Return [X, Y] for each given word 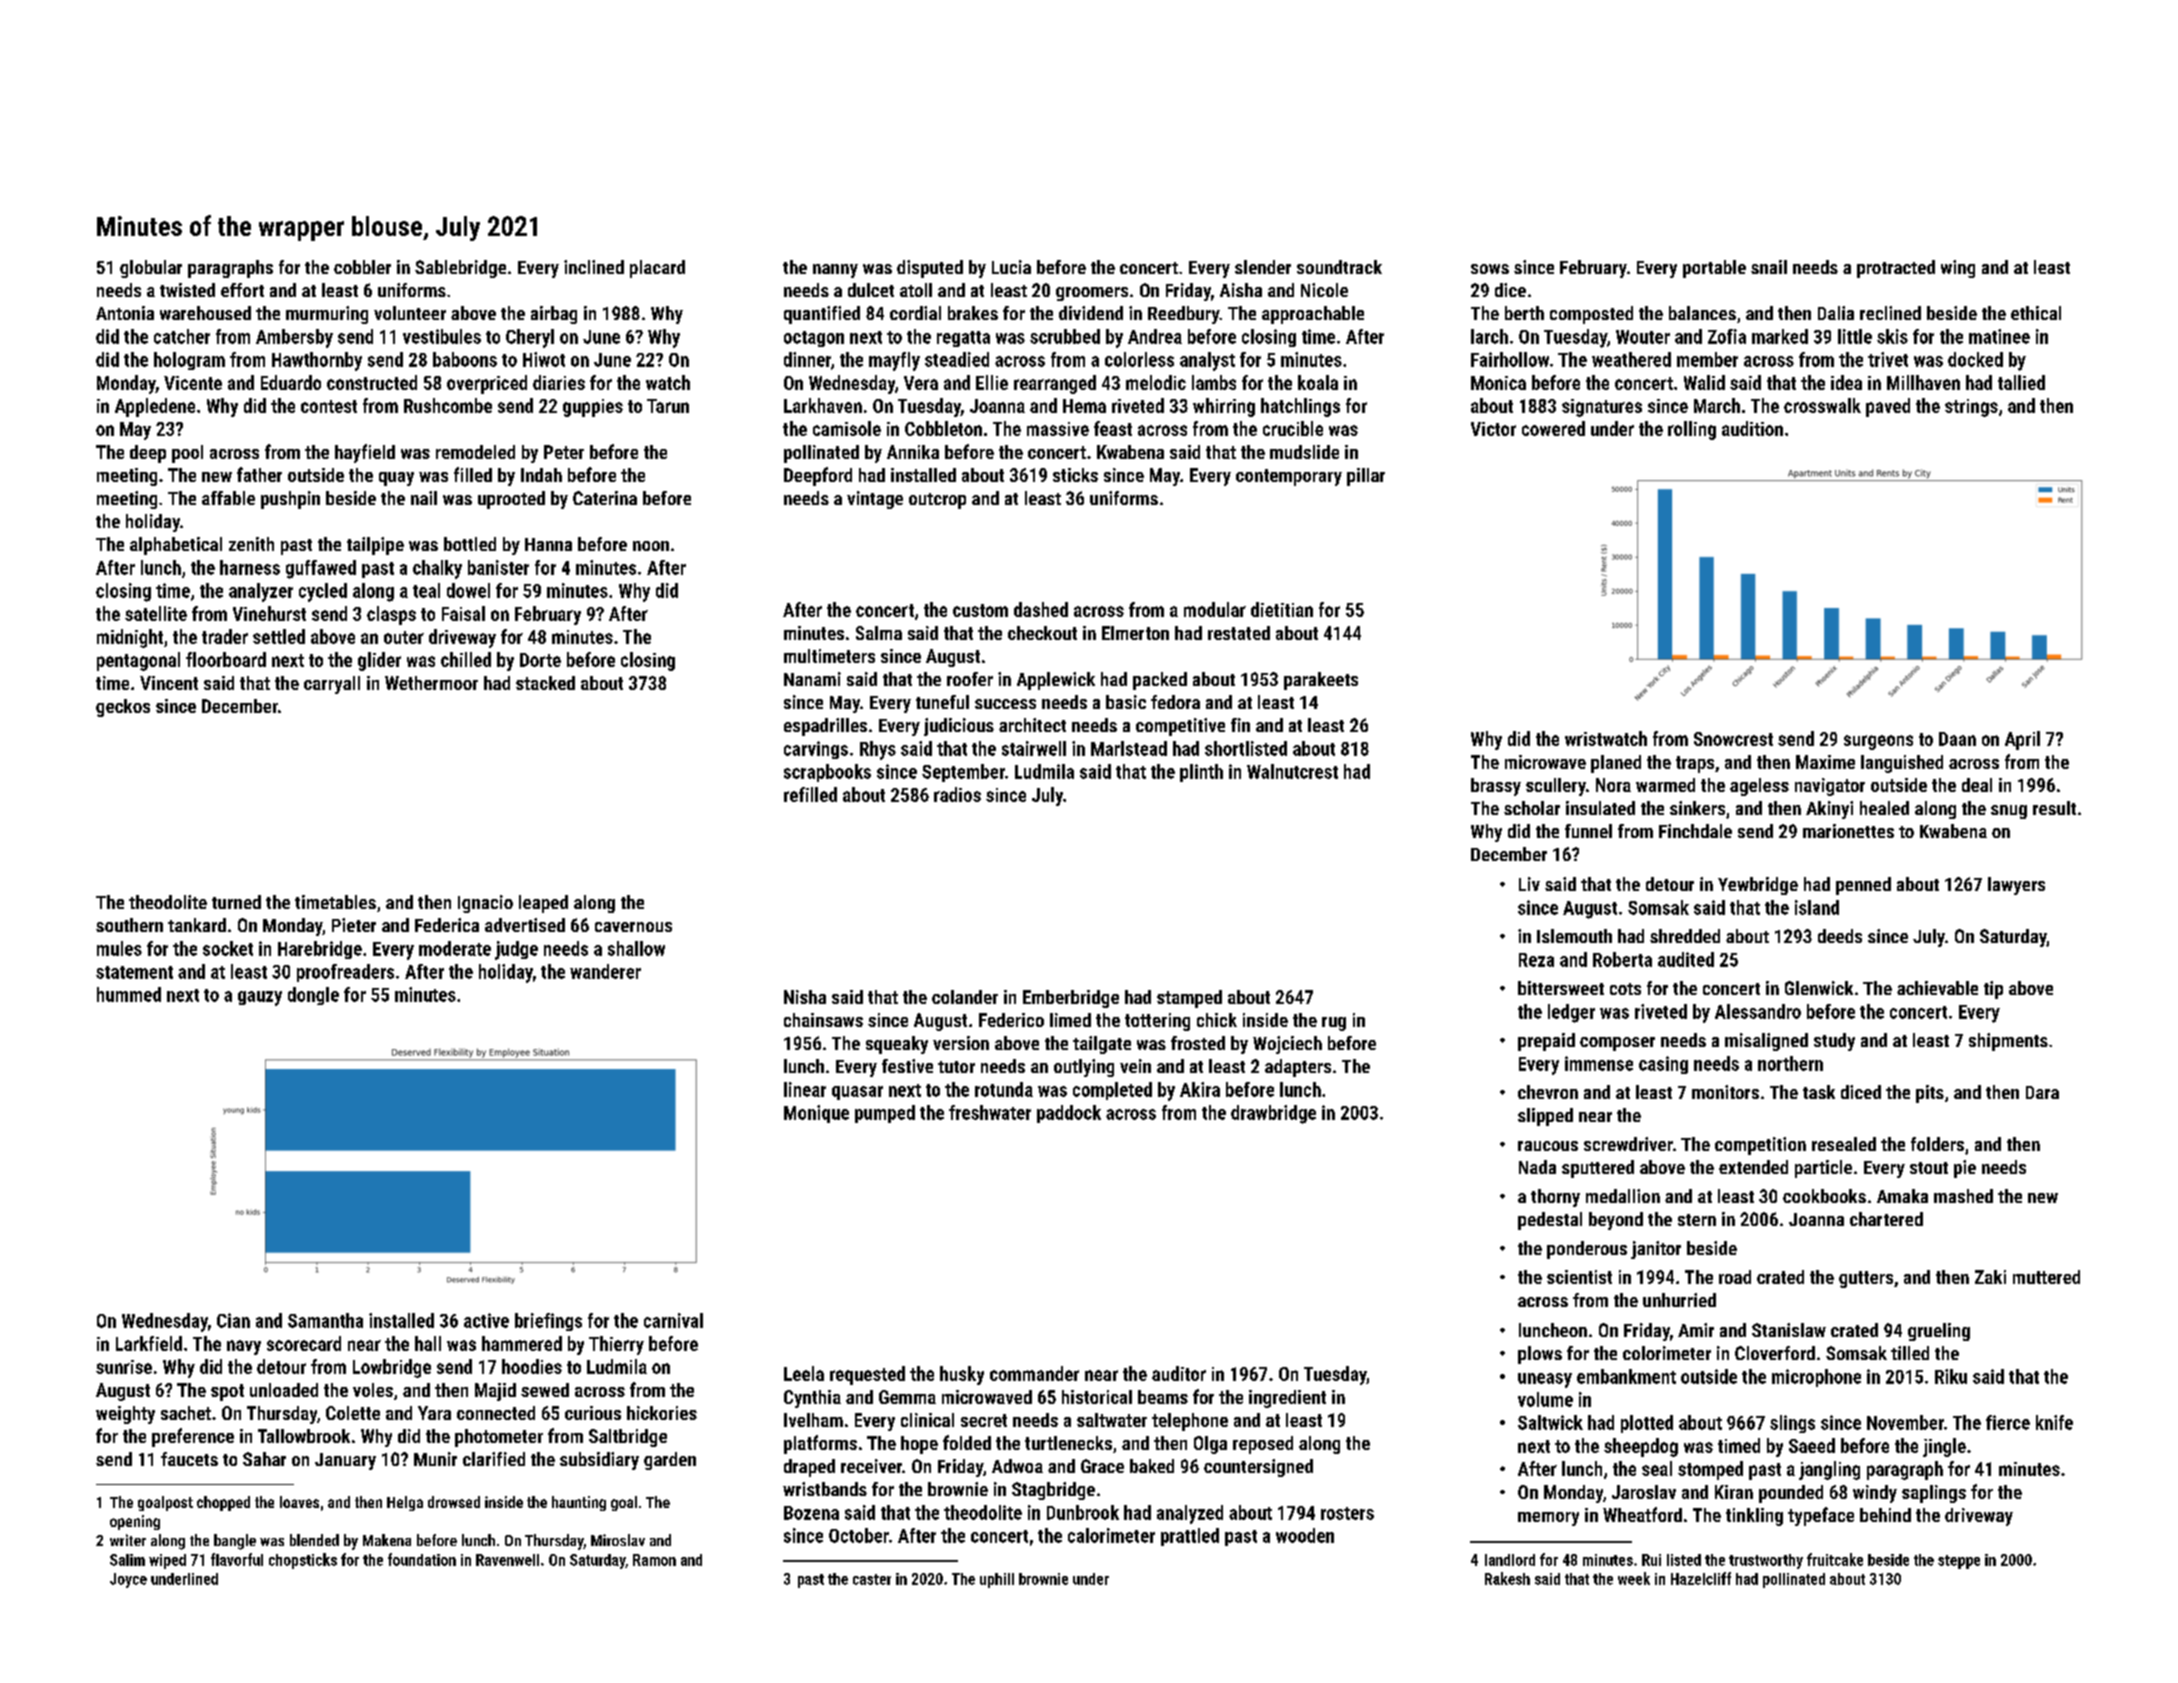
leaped [543, 904]
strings [1971, 408]
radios [957, 794]
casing [1663, 1065]
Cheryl [530, 338]
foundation [422, 1559]
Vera [921, 383]
